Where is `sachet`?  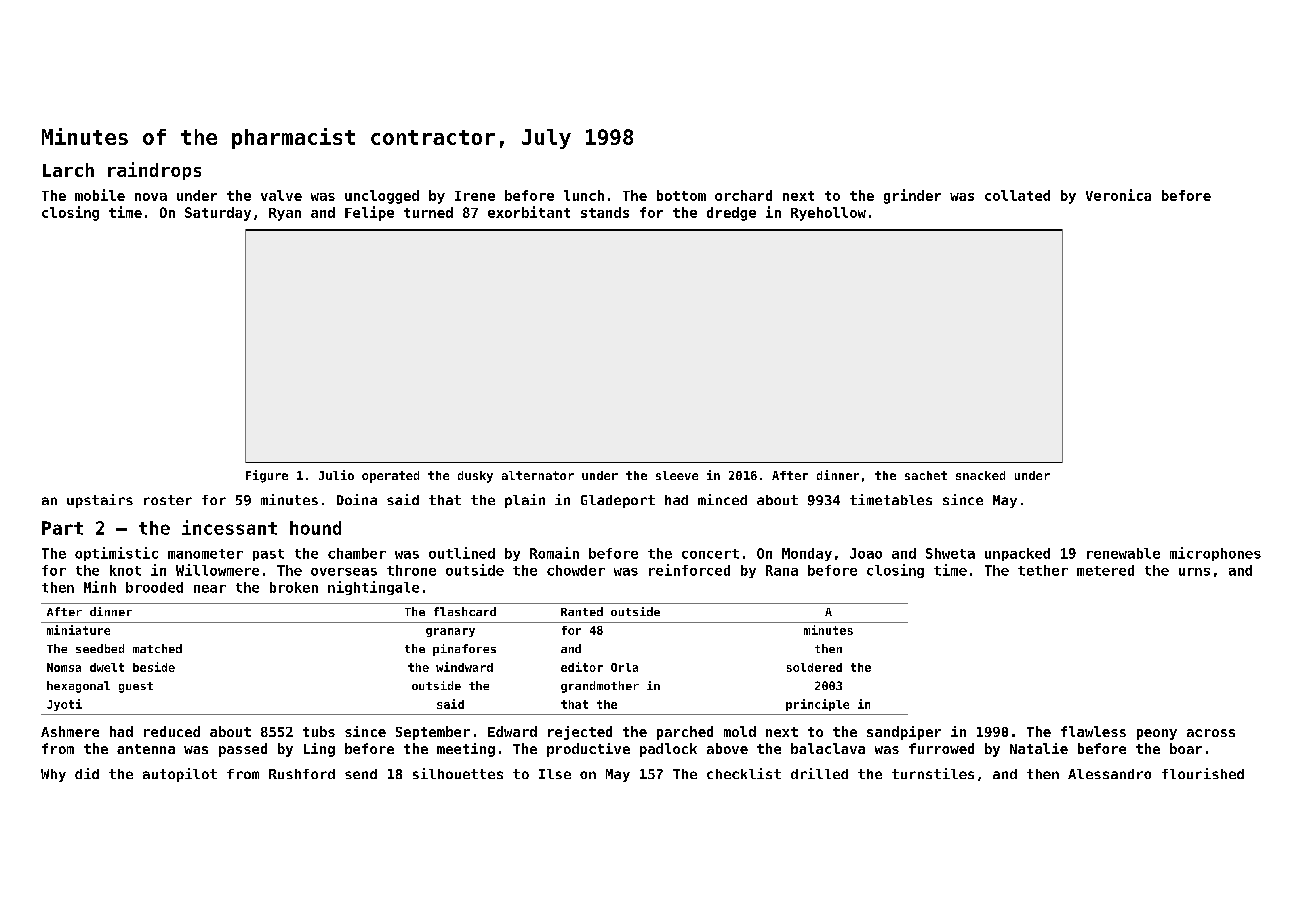
sachet is located at coordinates (926, 475).
